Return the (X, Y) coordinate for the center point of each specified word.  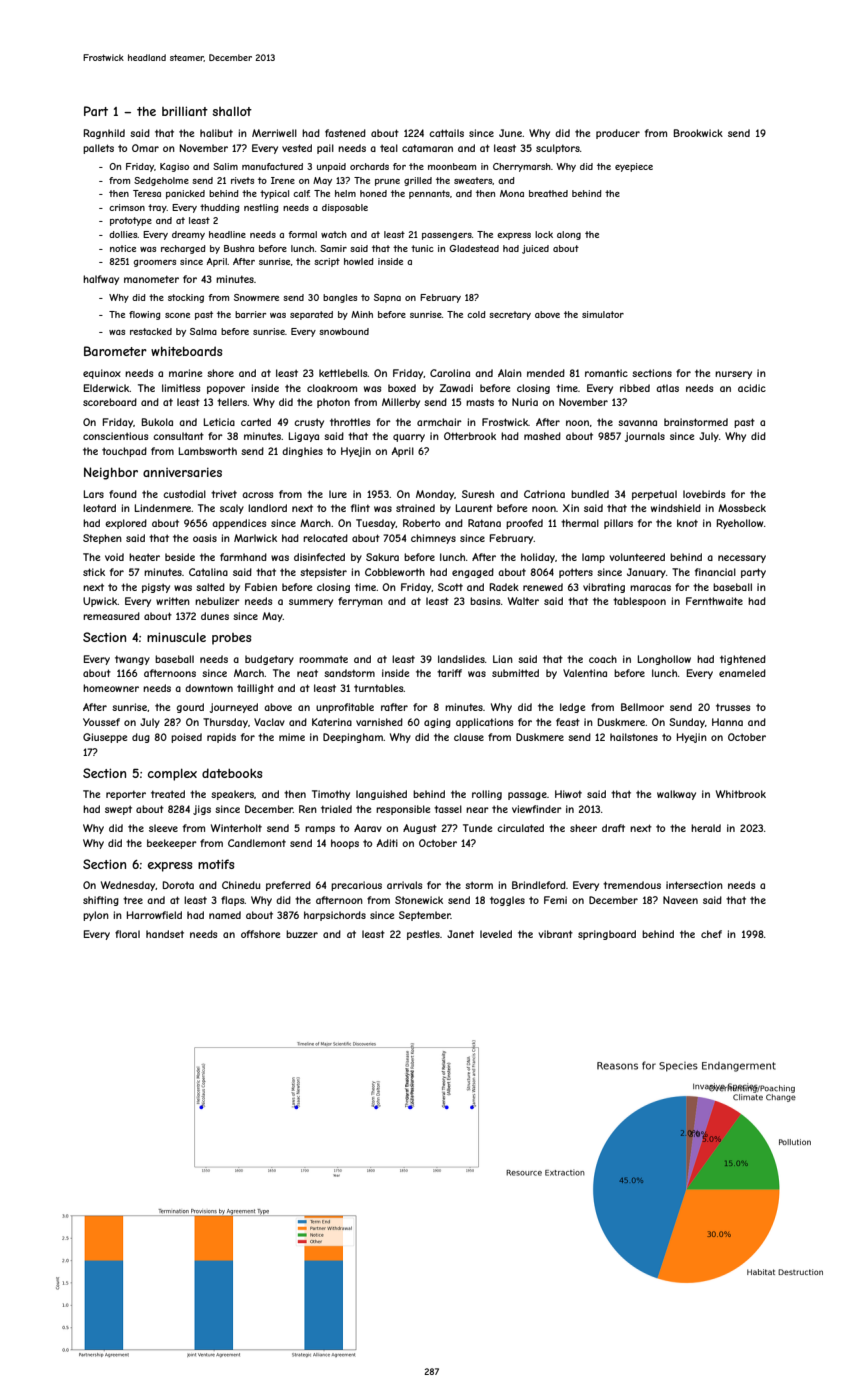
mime (292, 737)
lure (338, 494)
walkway (676, 795)
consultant (178, 436)
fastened (345, 133)
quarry (409, 438)
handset (165, 934)
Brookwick (698, 133)
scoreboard (110, 402)
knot (687, 523)
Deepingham (353, 738)
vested (297, 148)
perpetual (654, 495)
